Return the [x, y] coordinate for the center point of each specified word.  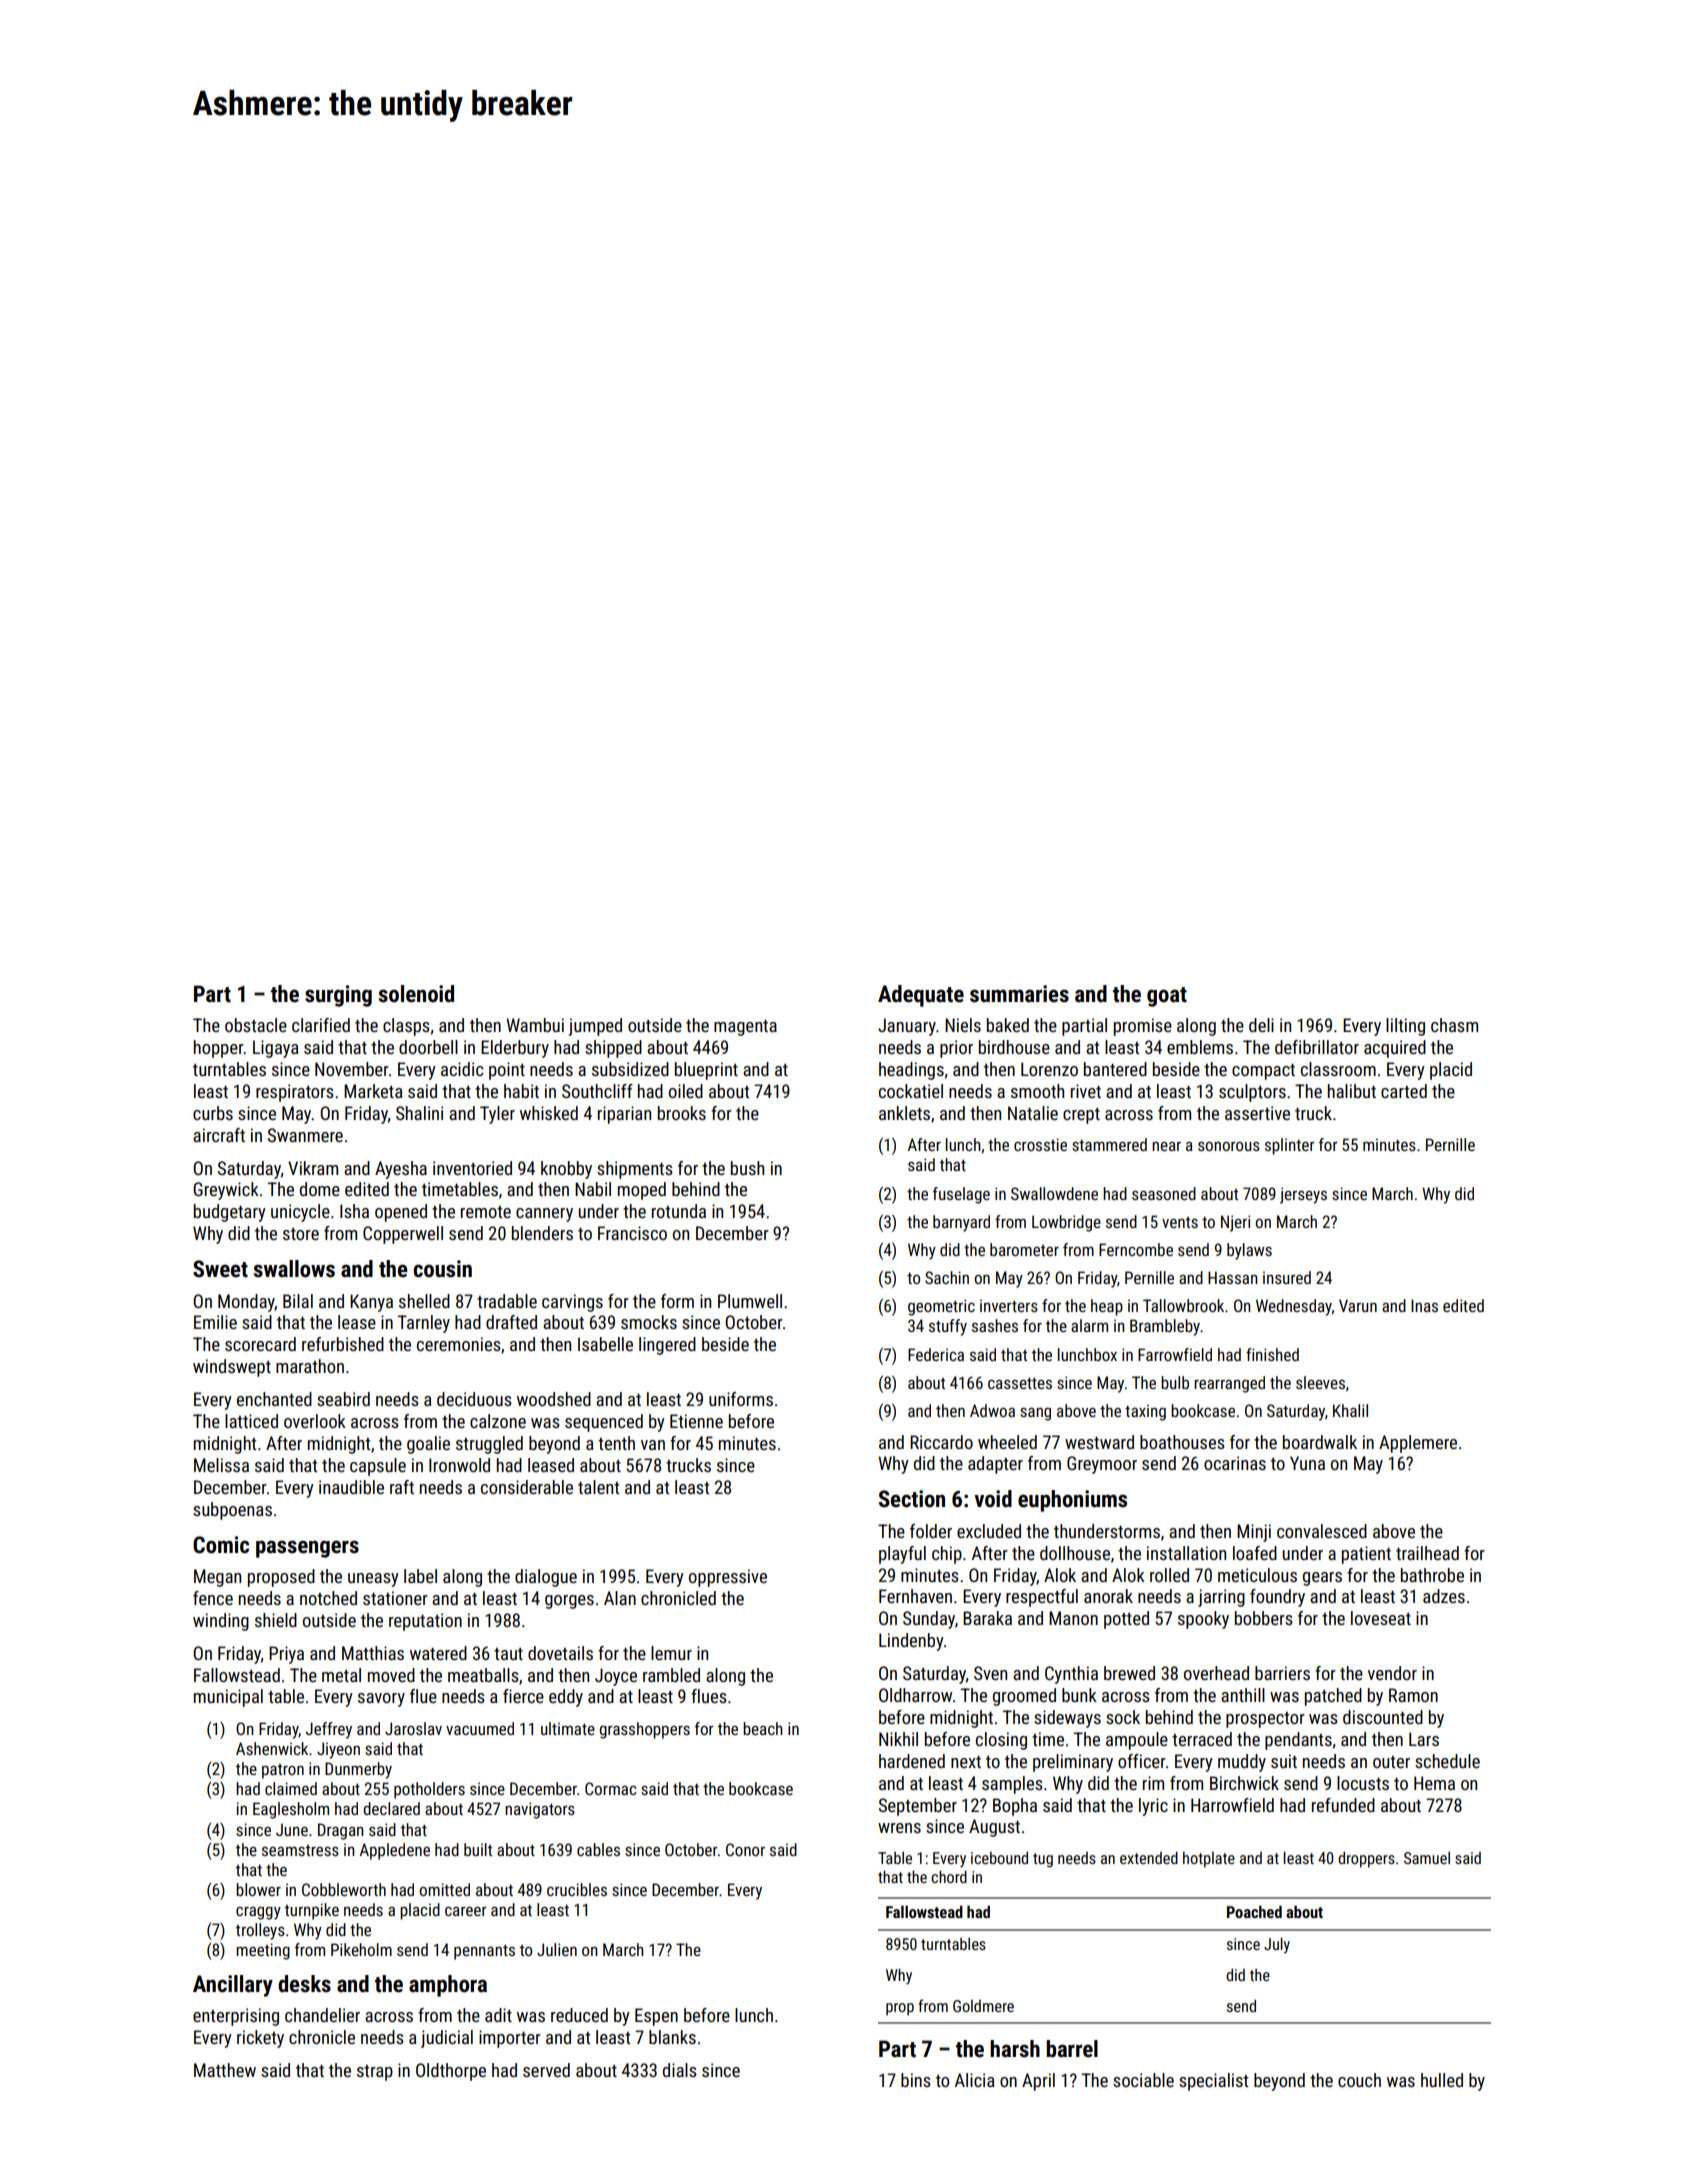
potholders [429, 1790]
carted [1404, 1091]
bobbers [1264, 1618]
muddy [1242, 1763]
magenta [745, 1028]
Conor [745, 1849]
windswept [232, 1368]
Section [912, 1499]
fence [213, 1598]
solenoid [416, 994]
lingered [667, 1346]
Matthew [225, 2070]
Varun [1358, 1305]
